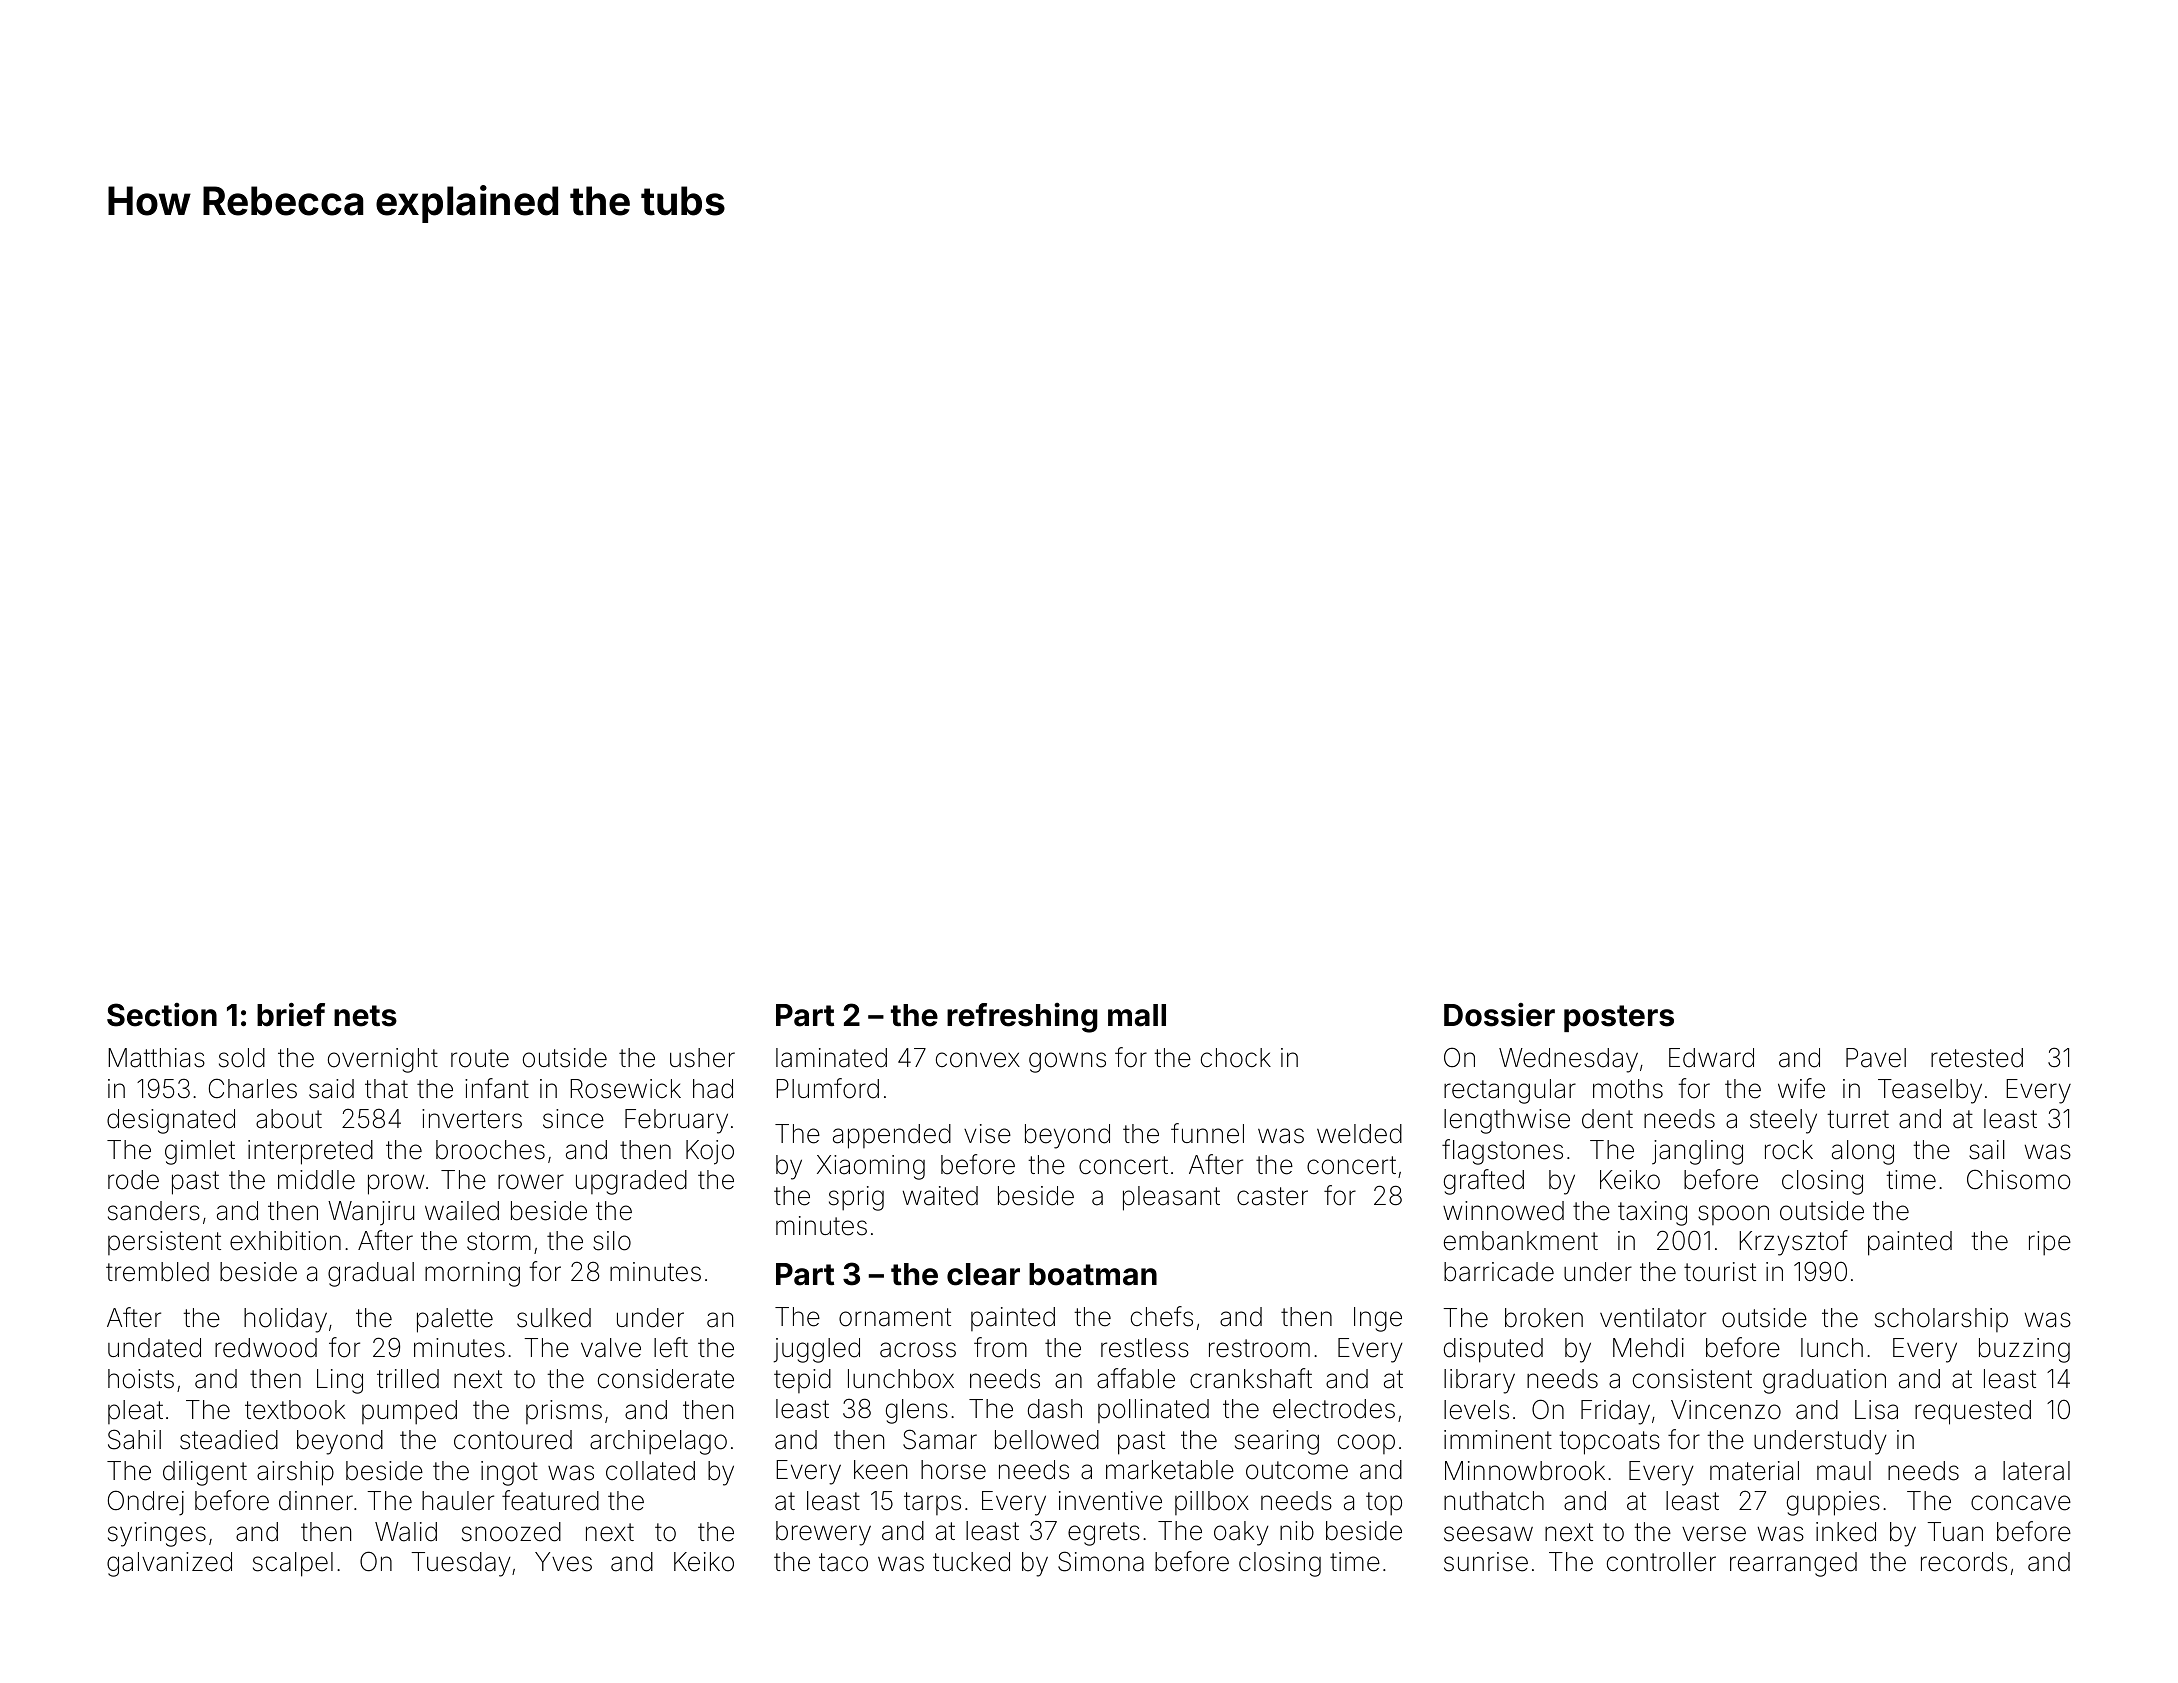  Describe the element at coordinates (169, 1564) in the page. I see `galvanized` at that location.
